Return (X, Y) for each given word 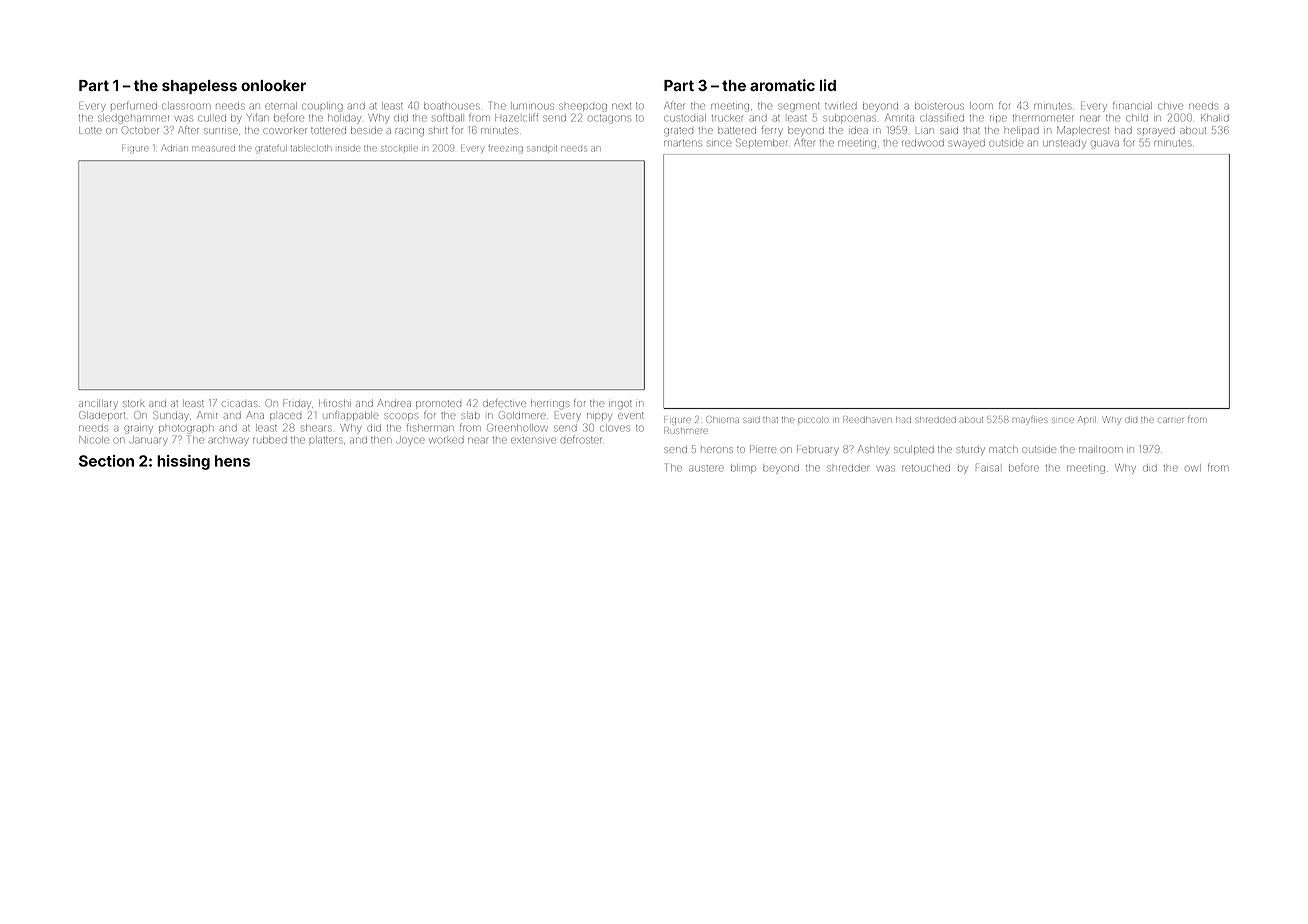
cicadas (240, 404)
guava (1105, 145)
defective (504, 403)
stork (133, 403)
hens (232, 461)
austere (706, 468)
